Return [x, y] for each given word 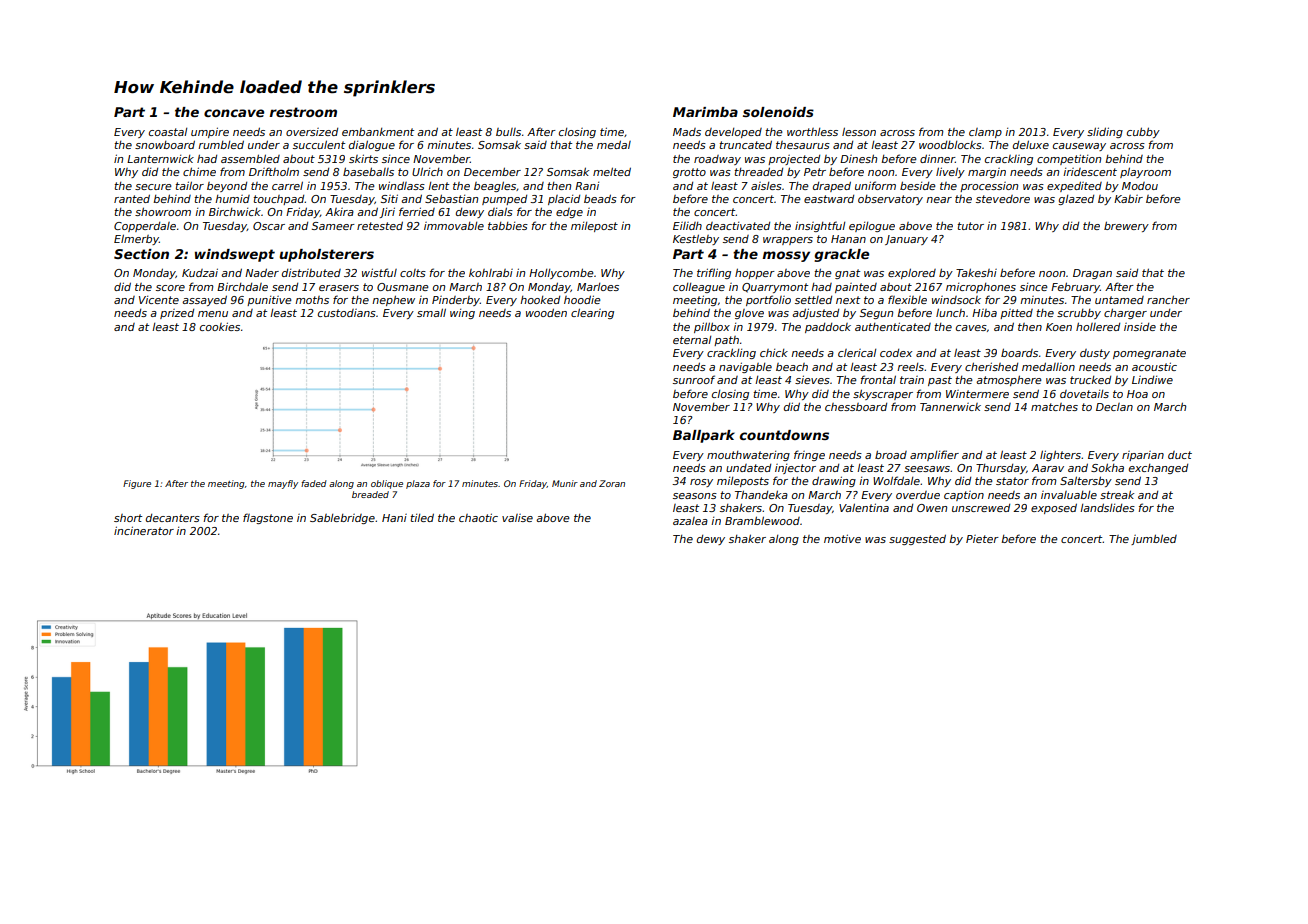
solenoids [778, 112]
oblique [387, 484]
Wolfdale [896, 480]
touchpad [279, 200]
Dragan [1092, 274]
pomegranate [1149, 354]
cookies [220, 326]
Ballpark [704, 436]
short [128, 518]
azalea [690, 521]
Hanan [848, 239]
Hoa [1137, 394]
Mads [687, 132]
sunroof [694, 379]
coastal [168, 132]
